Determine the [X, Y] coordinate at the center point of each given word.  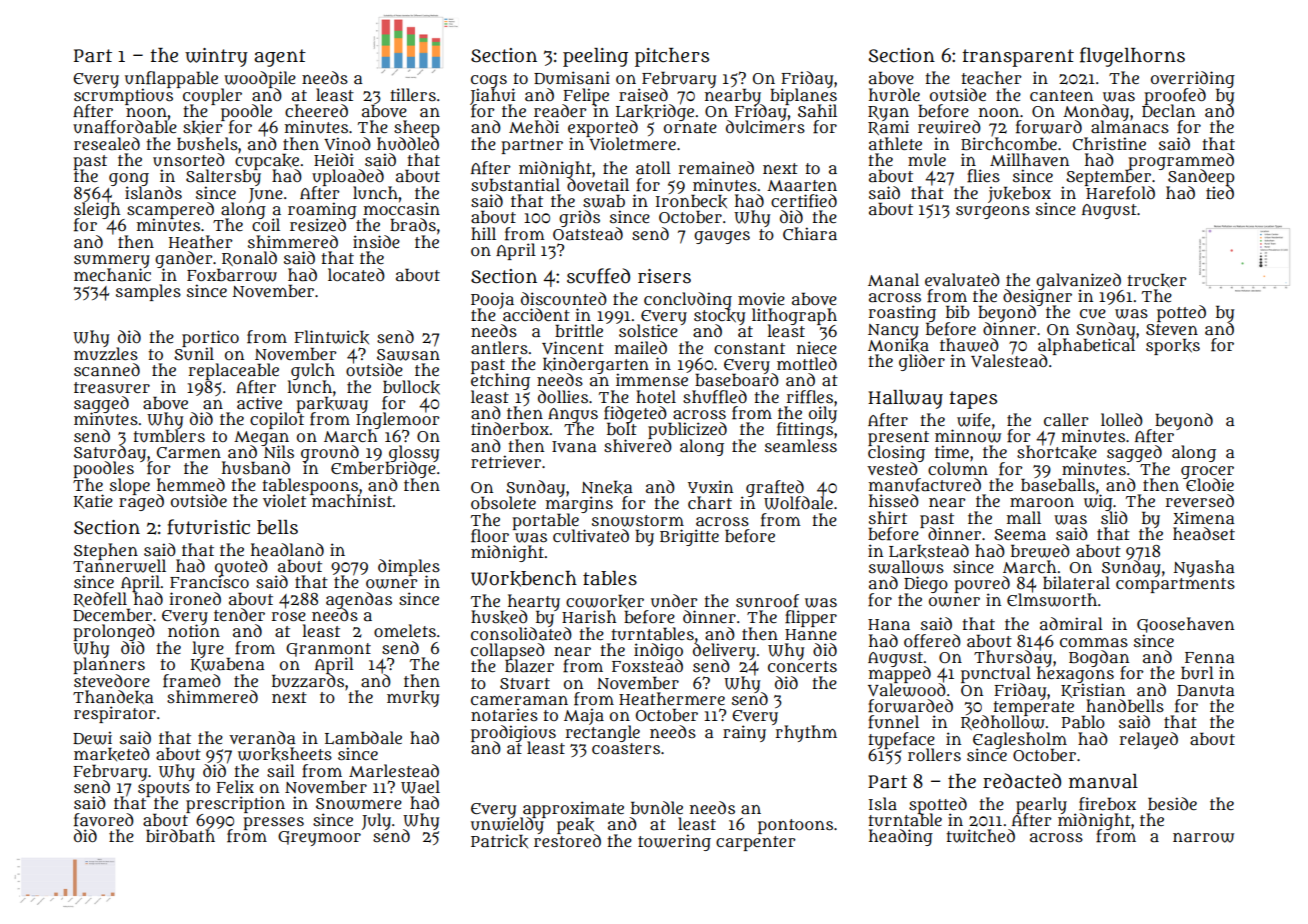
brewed [1040, 551]
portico [210, 338]
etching [500, 382]
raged [141, 502]
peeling [595, 57]
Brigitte [689, 537]
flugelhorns [1132, 57]
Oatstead [588, 234]
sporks [1173, 346]
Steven [1172, 329]
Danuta [1206, 691]
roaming [322, 210]
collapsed [508, 651]
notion [194, 631]
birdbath [180, 835]
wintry [216, 57]
